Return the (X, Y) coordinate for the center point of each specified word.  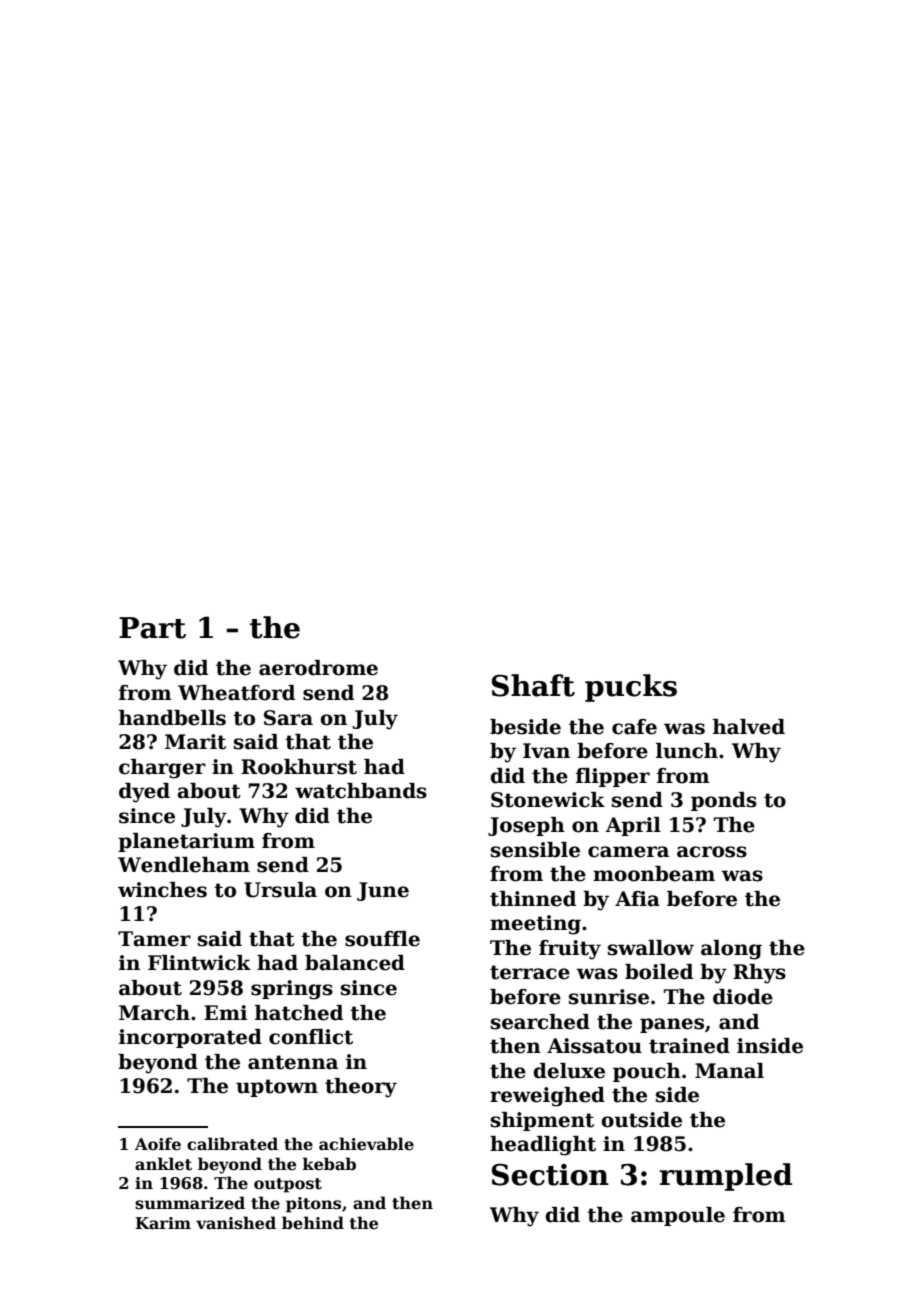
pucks (631, 688)
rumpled (726, 1177)
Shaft (533, 685)
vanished (236, 1223)
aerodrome (318, 668)
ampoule (678, 1216)
